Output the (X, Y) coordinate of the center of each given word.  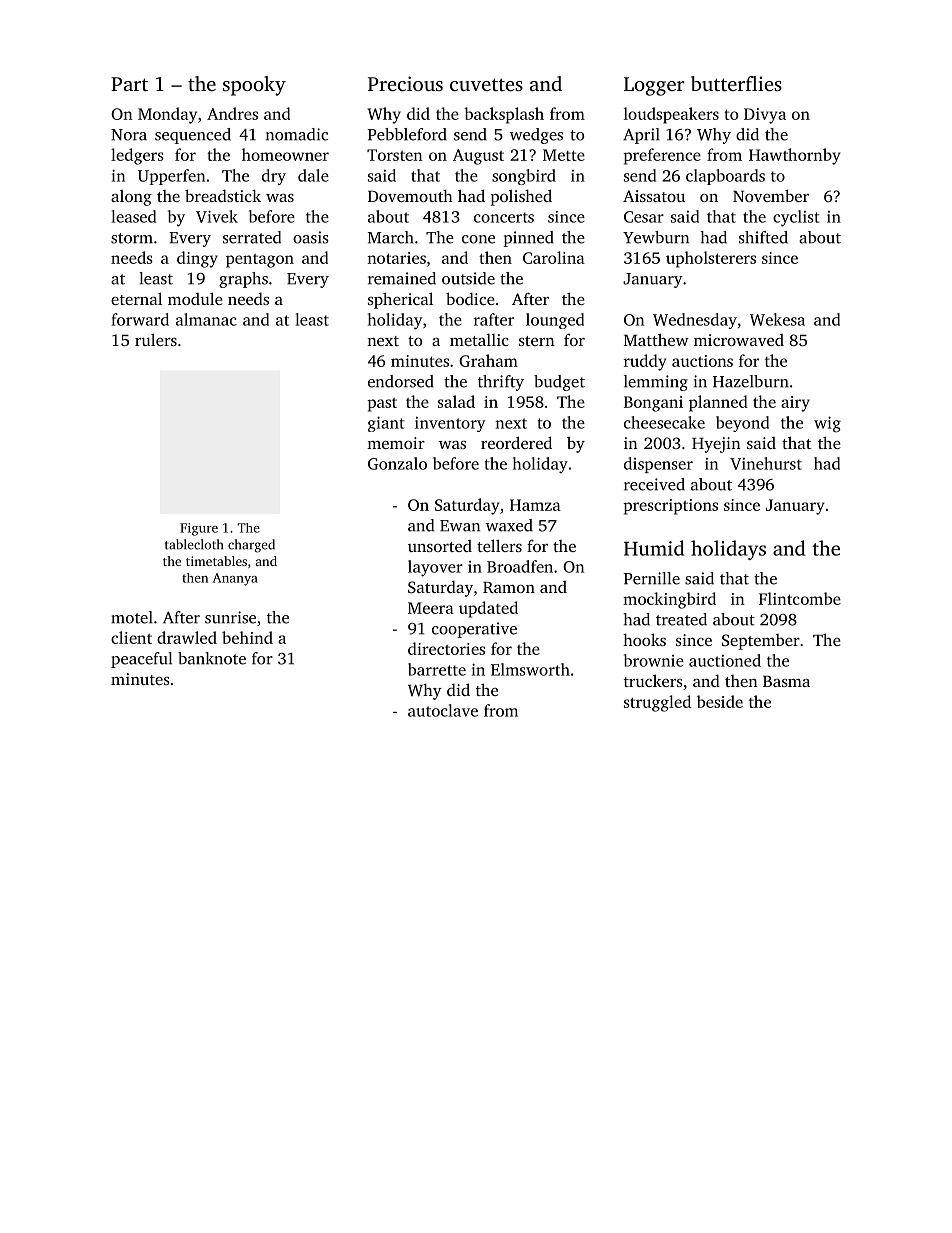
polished (521, 197)
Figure (199, 529)
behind (247, 637)
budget (559, 383)
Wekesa (777, 319)
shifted (763, 237)
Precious (405, 83)
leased (134, 216)
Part (129, 84)
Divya (765, 116)
